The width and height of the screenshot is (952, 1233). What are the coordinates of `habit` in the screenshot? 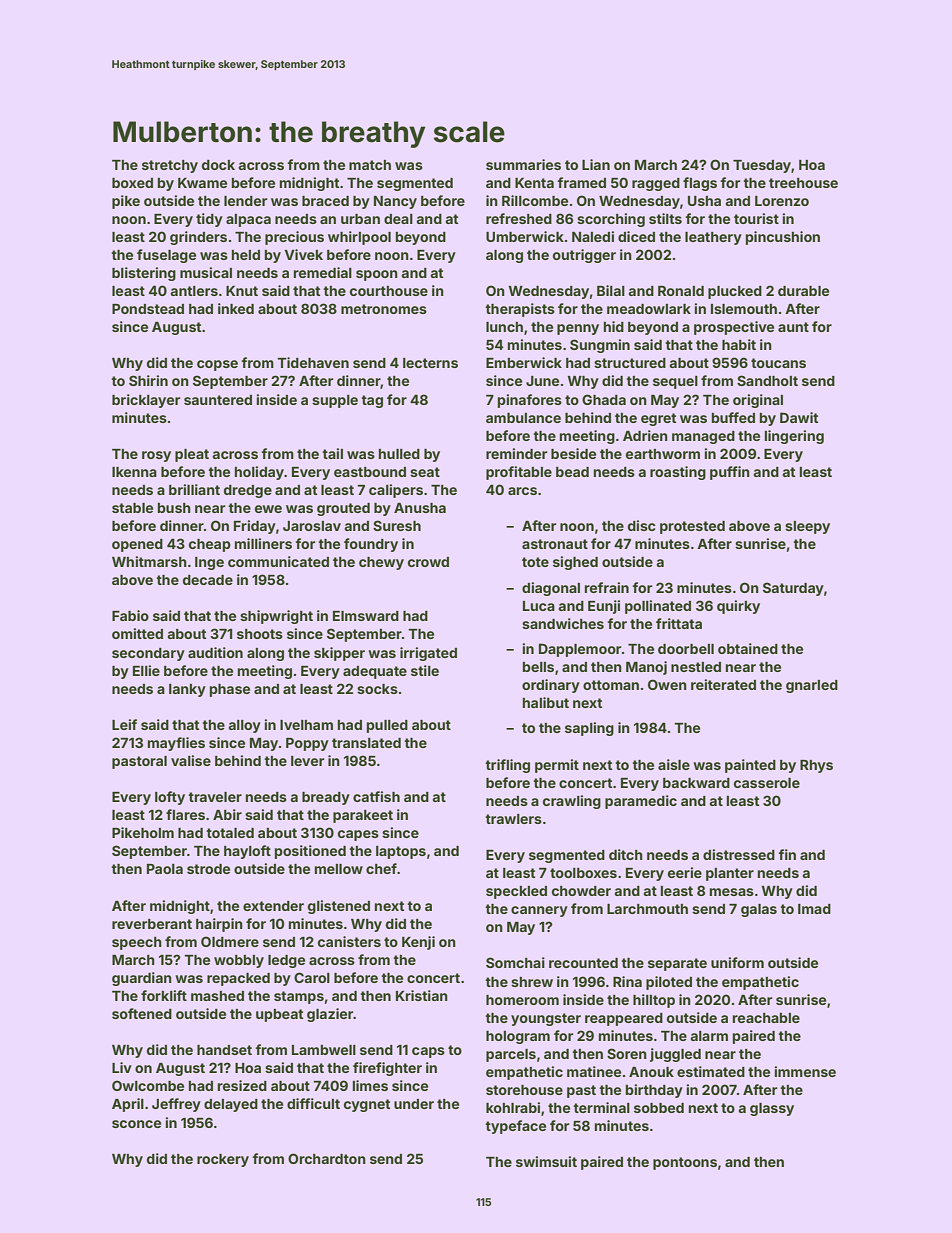 It's located at (739, 344).
